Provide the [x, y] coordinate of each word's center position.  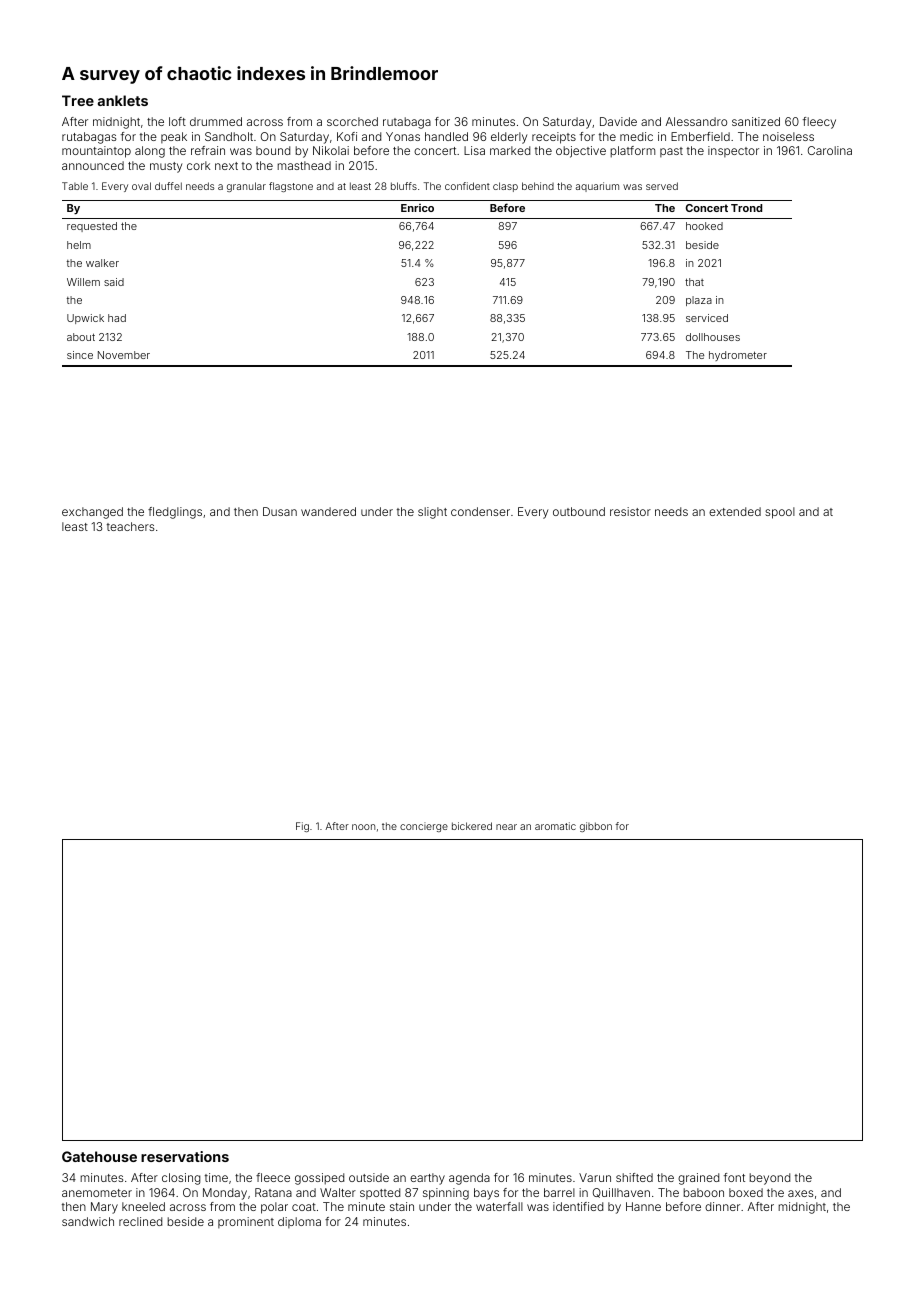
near [506, 827]
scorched [352, 121]
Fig [302, 827]
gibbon [596, 827]
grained [698, 1179]
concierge [424, 827]
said [114, 282]
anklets [123, 100]
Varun [595, 1177]
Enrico [417, 208]
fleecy [819, 123]
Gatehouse [99, 1156]
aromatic [555, 826]
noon [363, 827]
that [694, 282]
